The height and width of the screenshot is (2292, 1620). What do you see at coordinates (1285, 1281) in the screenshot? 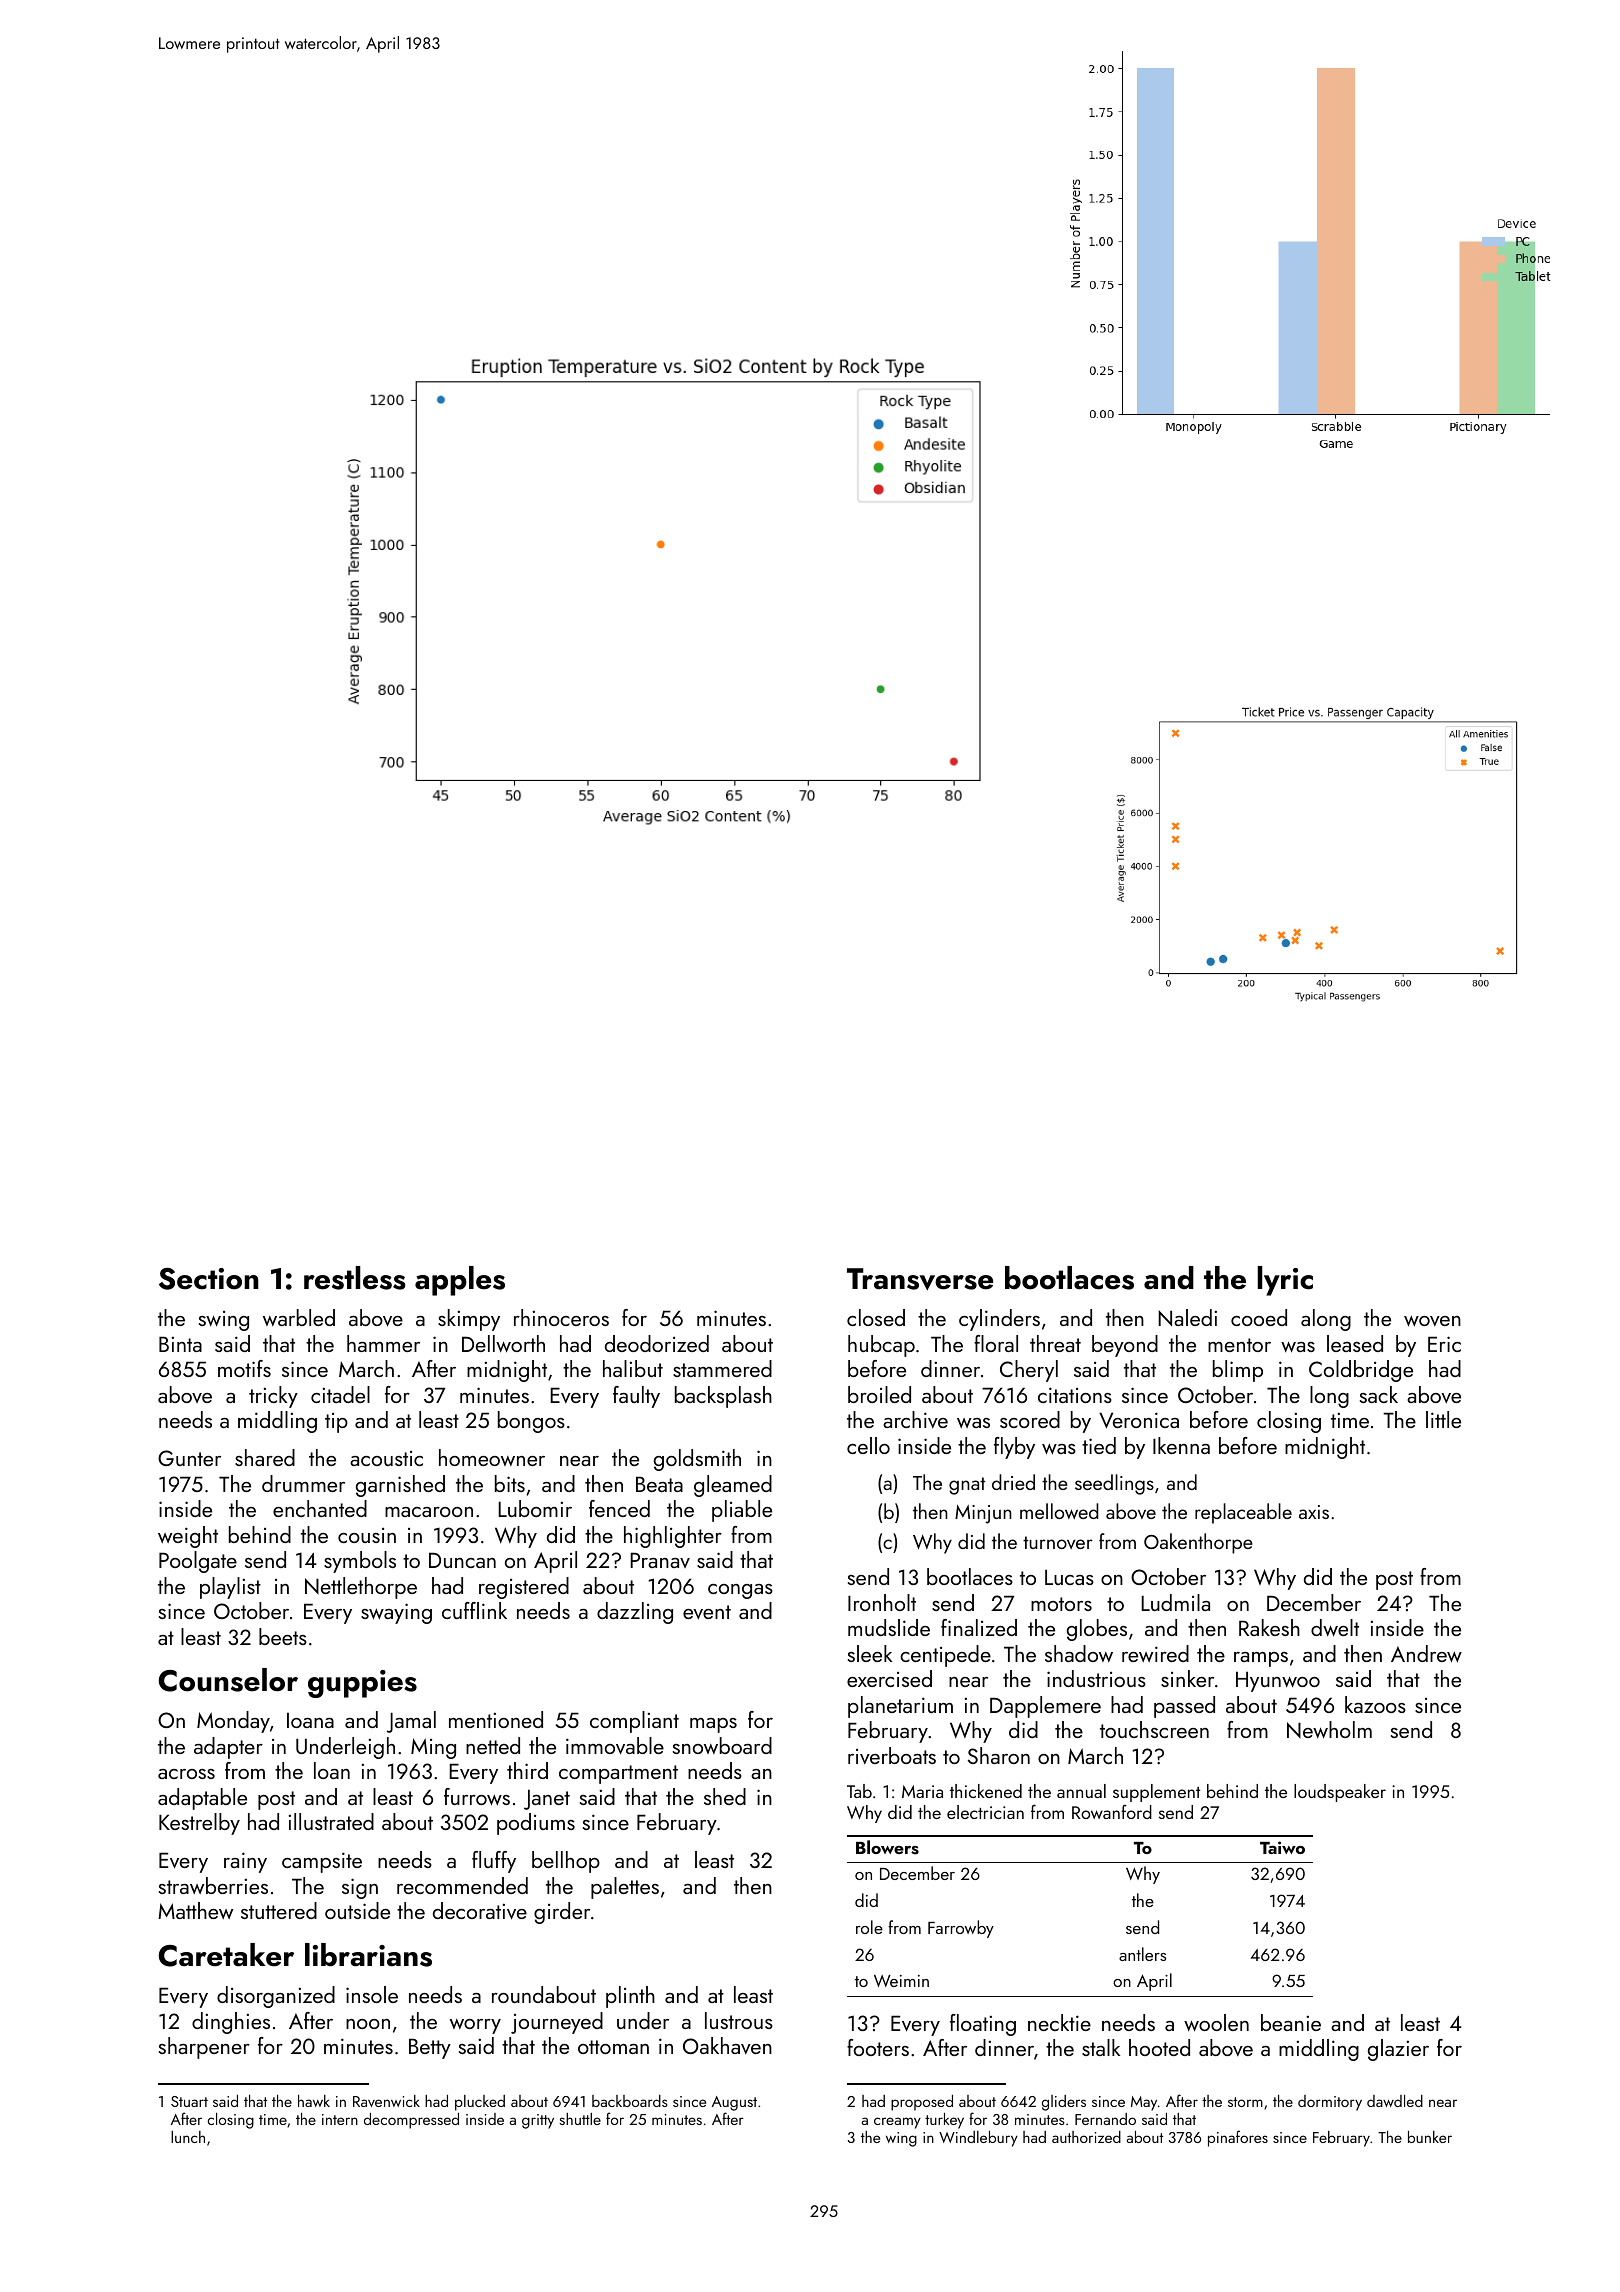
I see `lyric` at bounding box center [1285, 1281].
